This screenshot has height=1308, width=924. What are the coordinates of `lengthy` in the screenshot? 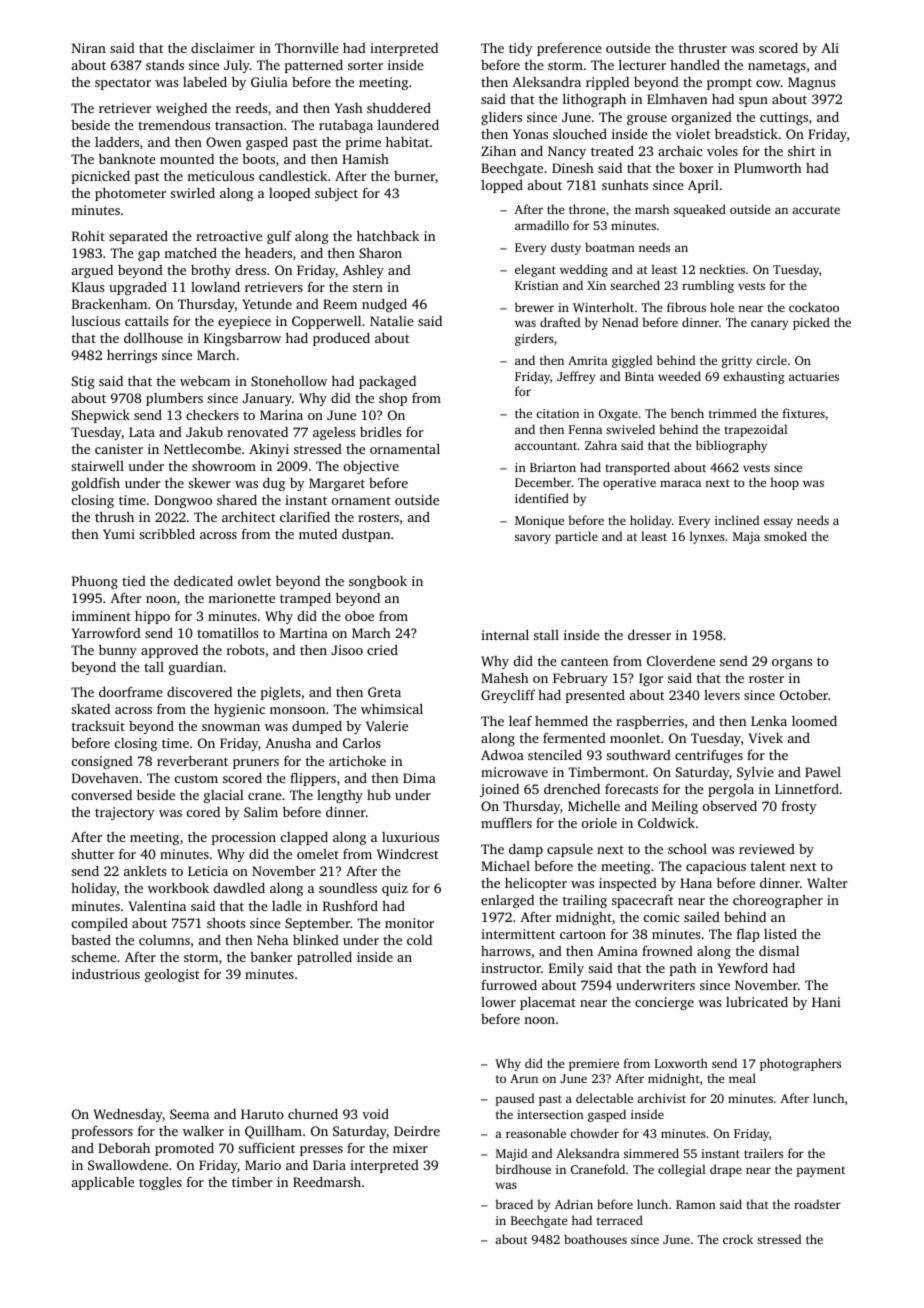 It's located at (340, 796).
